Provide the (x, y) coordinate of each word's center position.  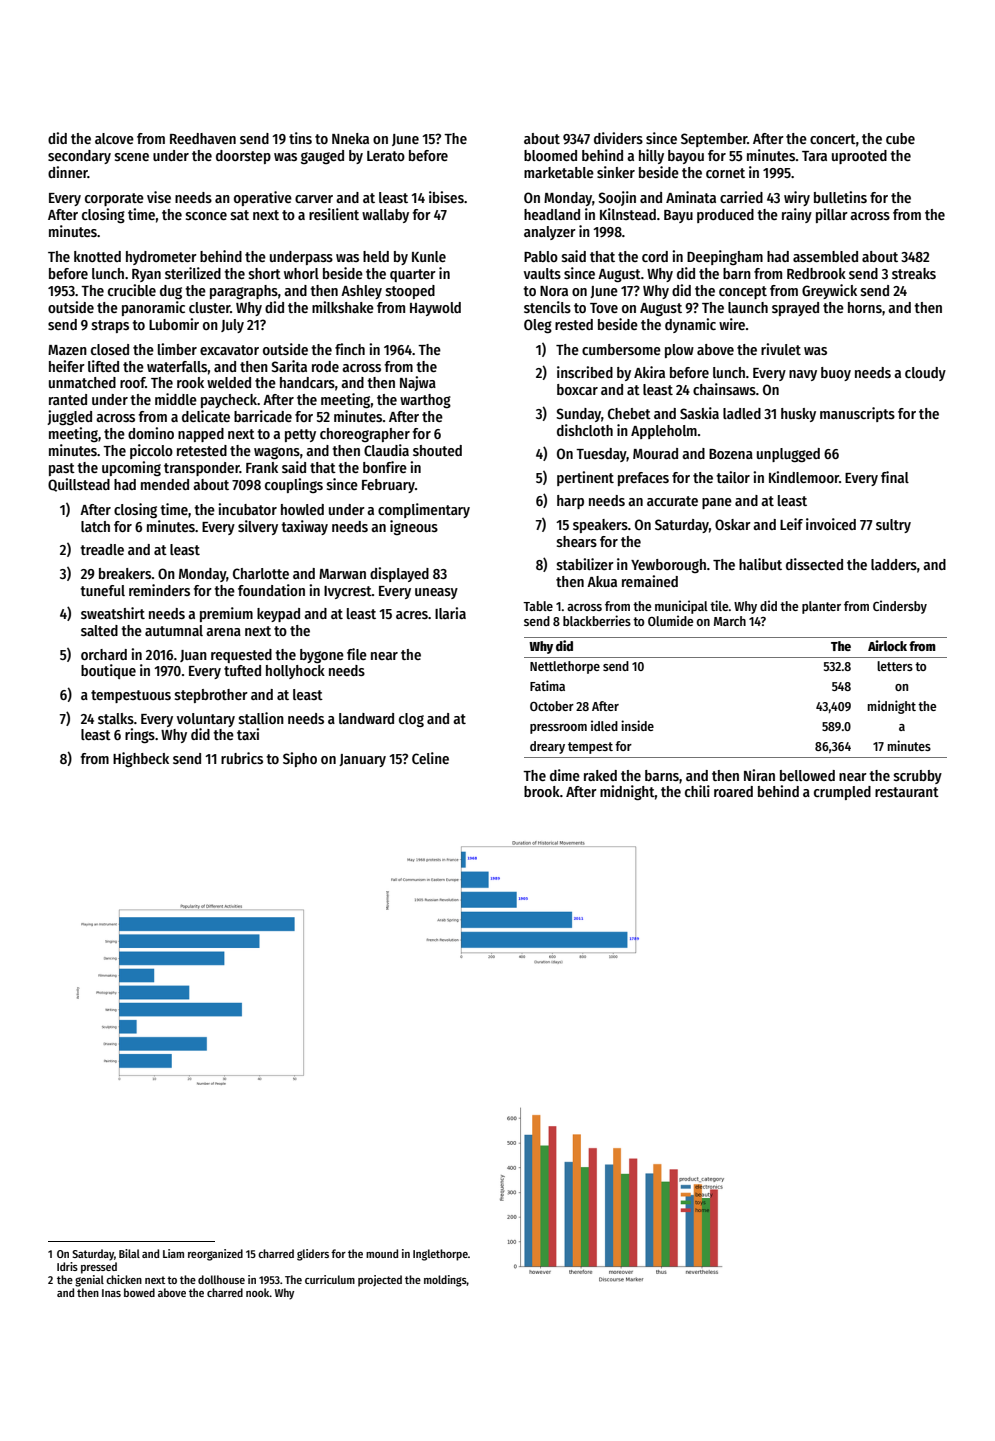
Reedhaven (203, 138)
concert (833, 139)
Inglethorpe (440, 1255)
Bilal (129, 1253)
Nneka (350, 138)
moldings (445, 1281)
